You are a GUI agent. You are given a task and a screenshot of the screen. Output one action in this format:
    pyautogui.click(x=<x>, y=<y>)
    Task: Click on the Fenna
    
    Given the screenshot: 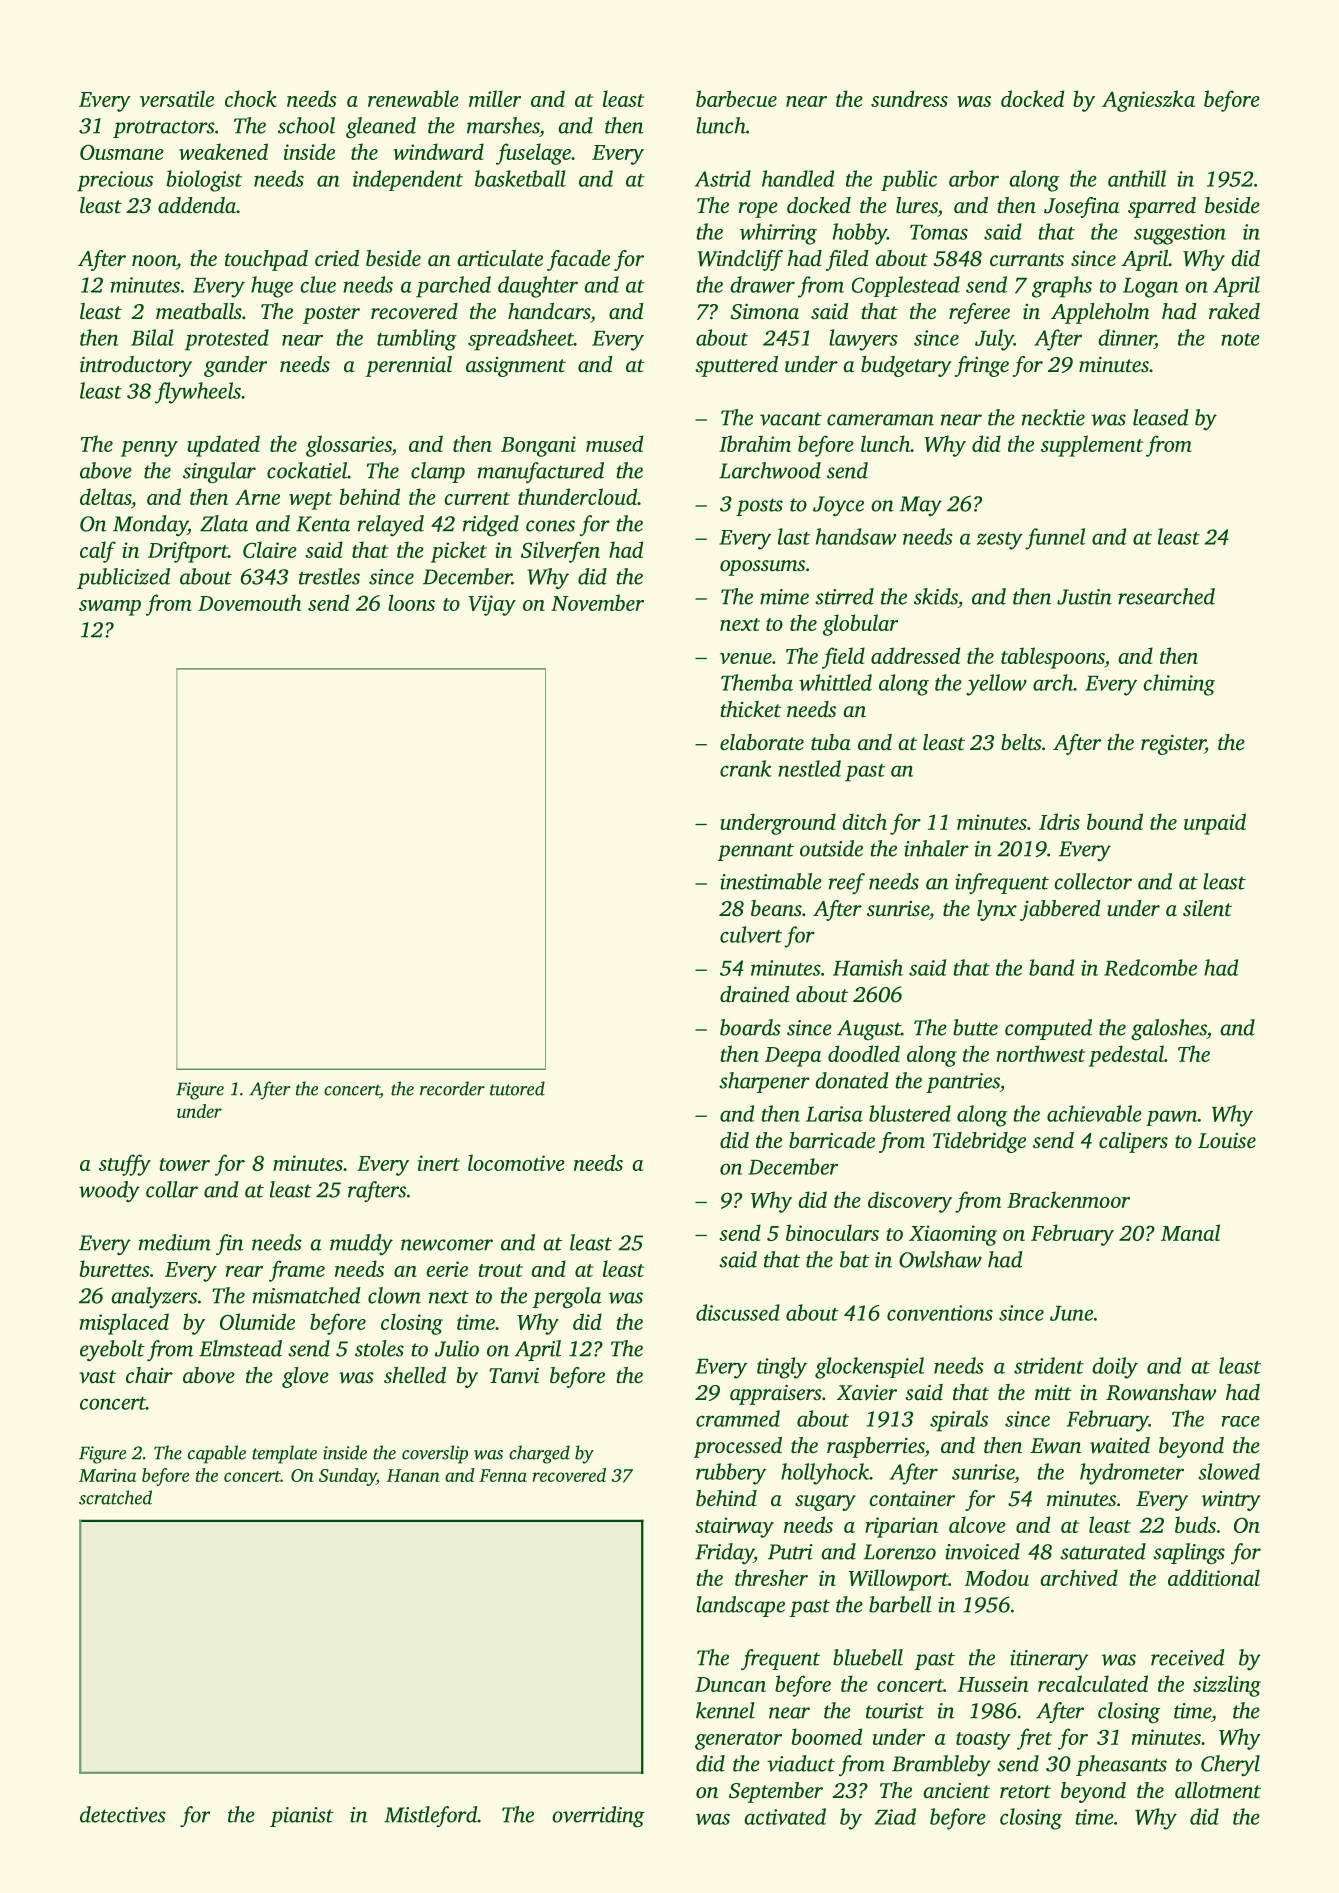 What is the action you would take?
    pyautogui.click(x=503, y=1475)
